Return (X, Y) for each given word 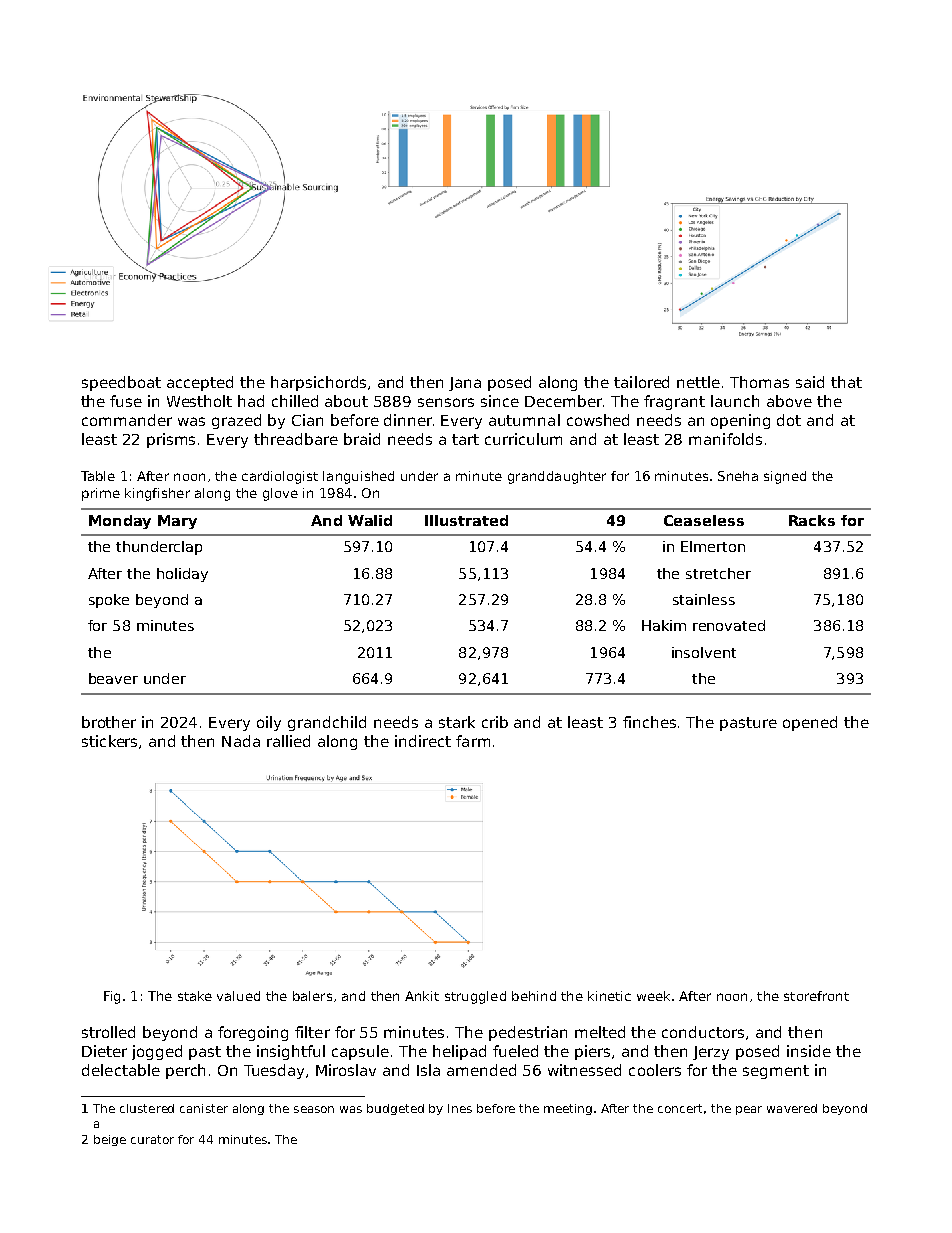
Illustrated (466, 520)
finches (649, 722)
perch (185, 1071)
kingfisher (157, 494)
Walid (370, 520)
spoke (109, 601)
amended (481, 1070)
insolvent (704, 652)
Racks (812, 520)
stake (195, 996)
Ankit (422, 996)
